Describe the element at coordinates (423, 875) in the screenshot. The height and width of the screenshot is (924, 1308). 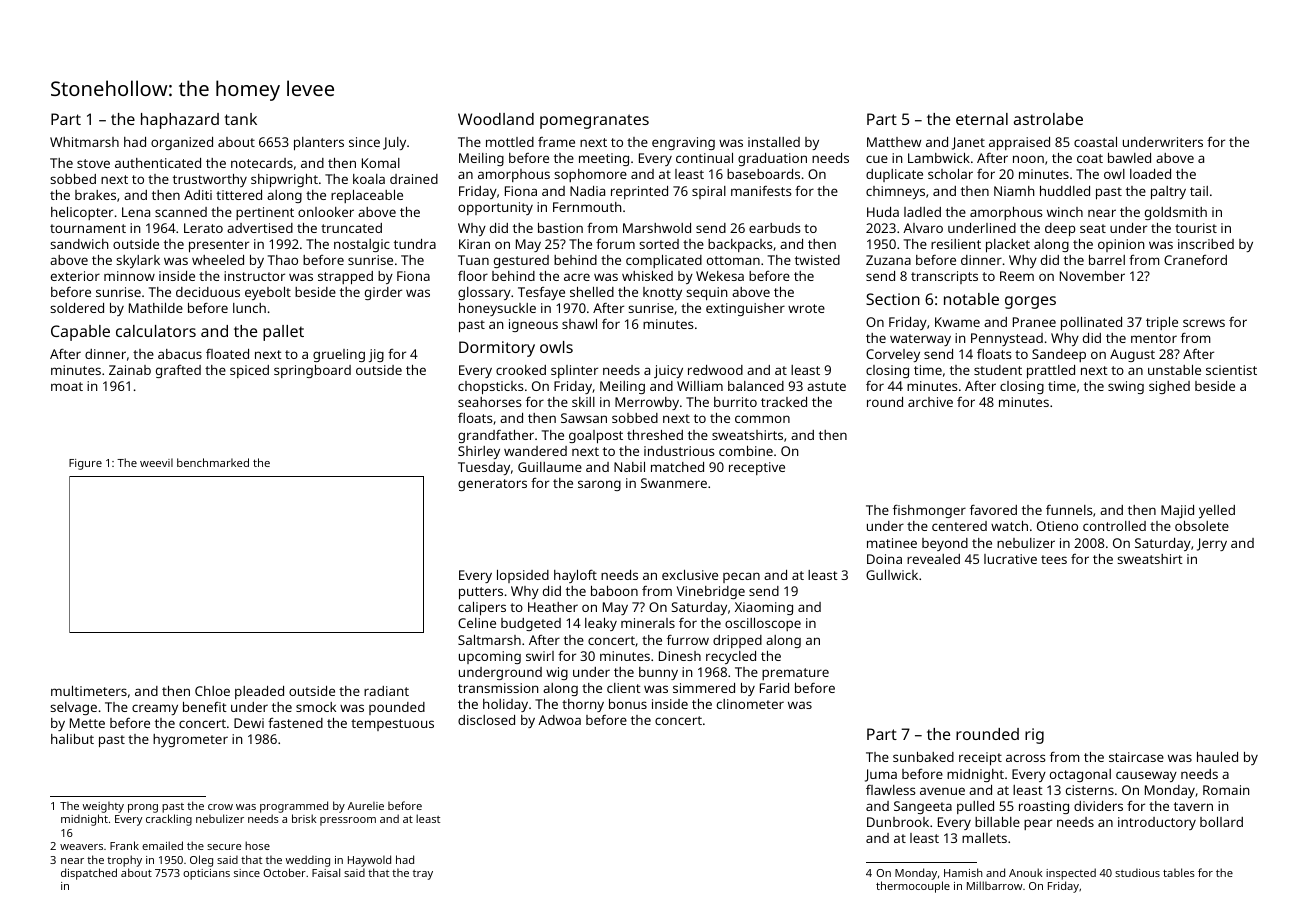
I see `tray` at that location.
